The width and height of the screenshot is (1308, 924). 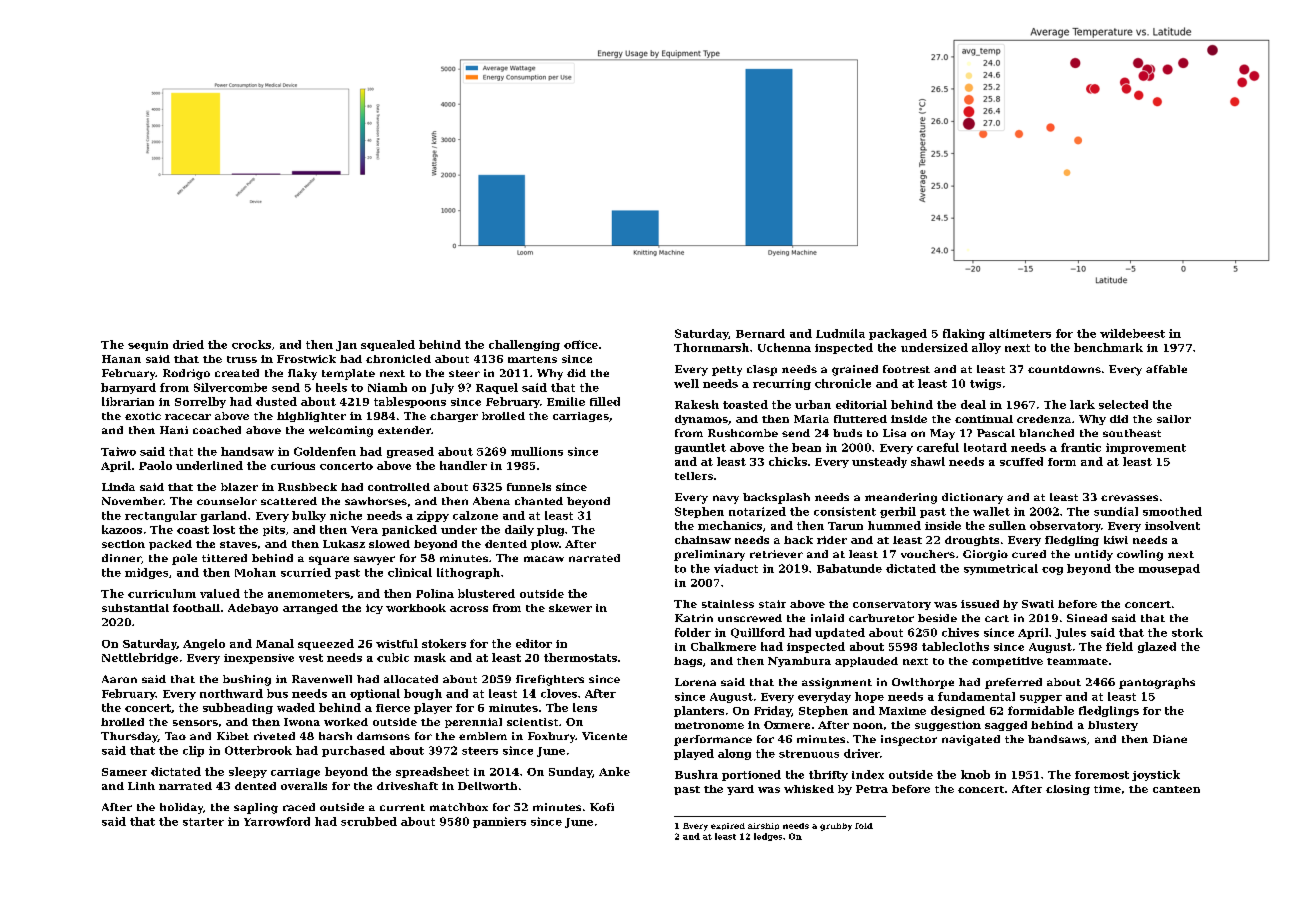 I want to click on challenging, so click(x=524, y=345).
